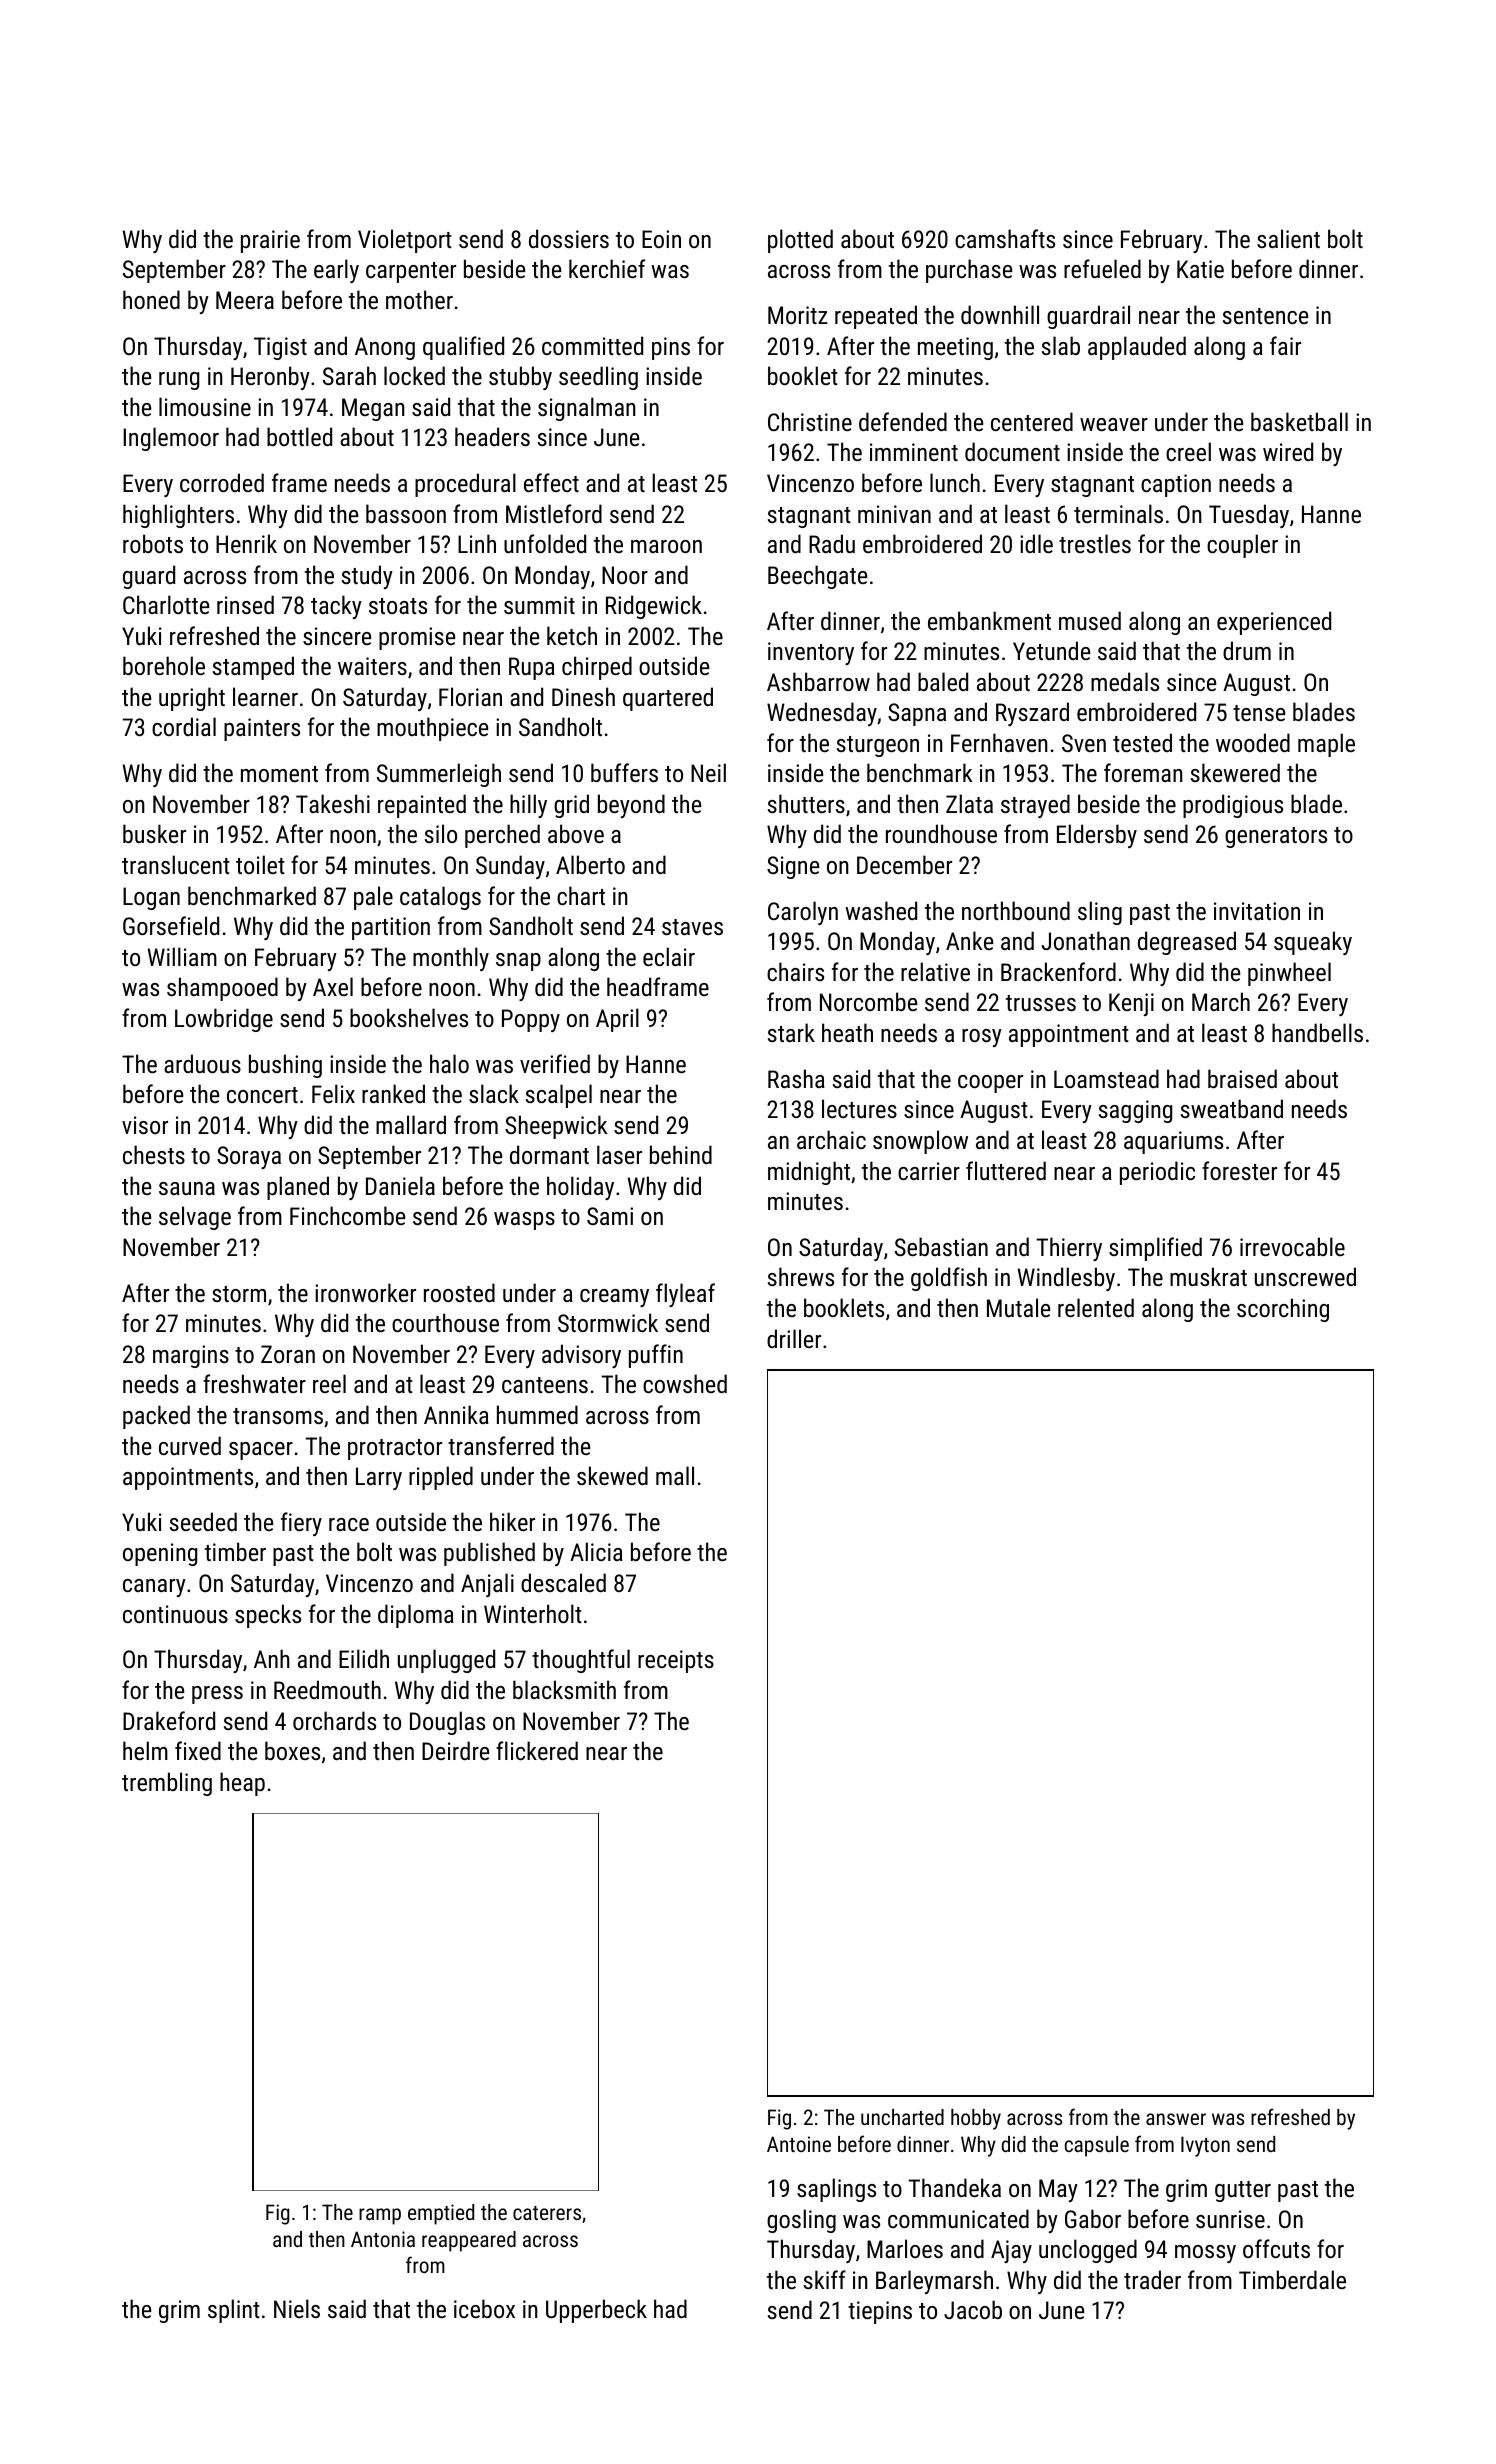  I want to click on Anh, so click(272, 1658).
